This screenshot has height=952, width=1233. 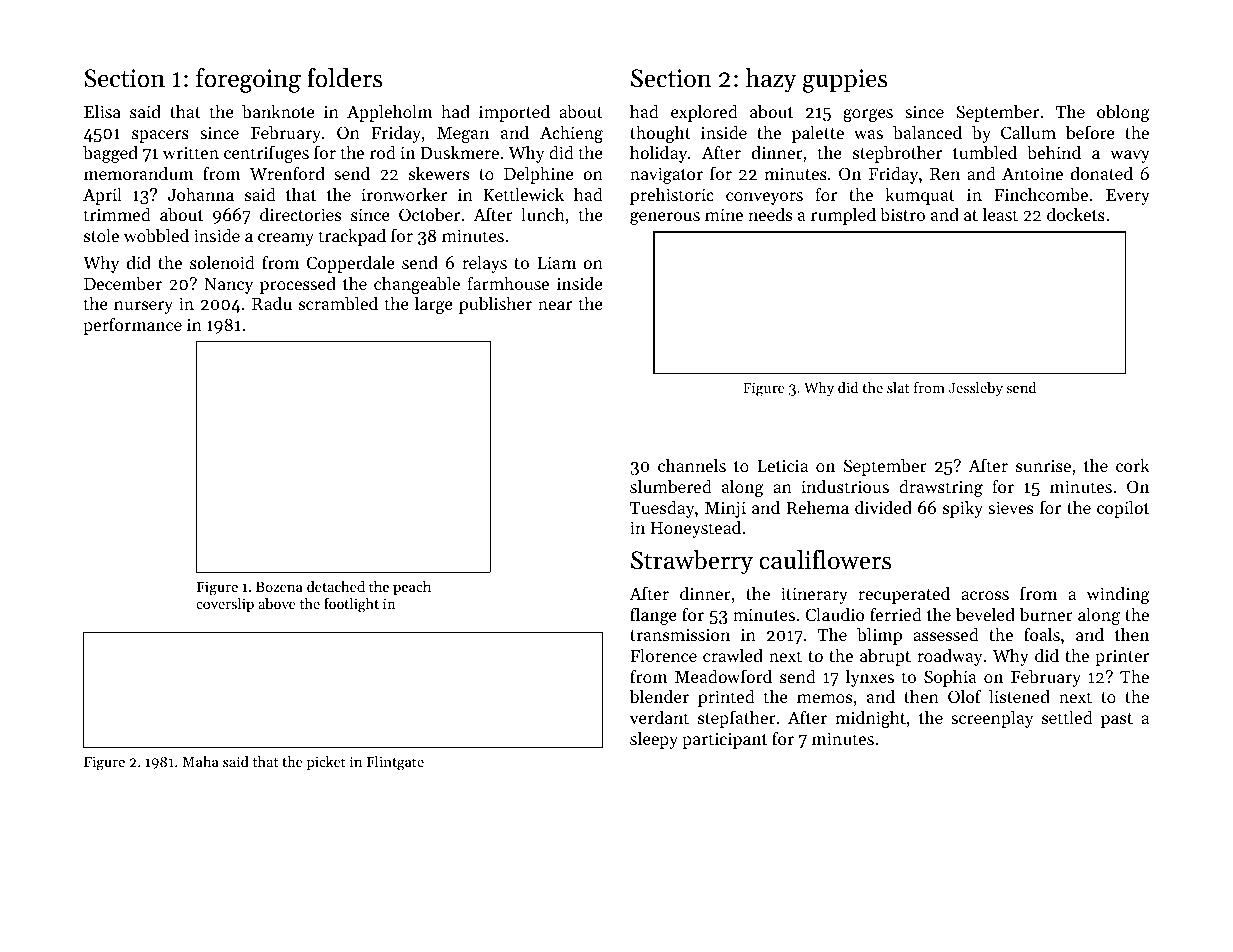 I want to click on slumbered, so click(x=671, y=486).
